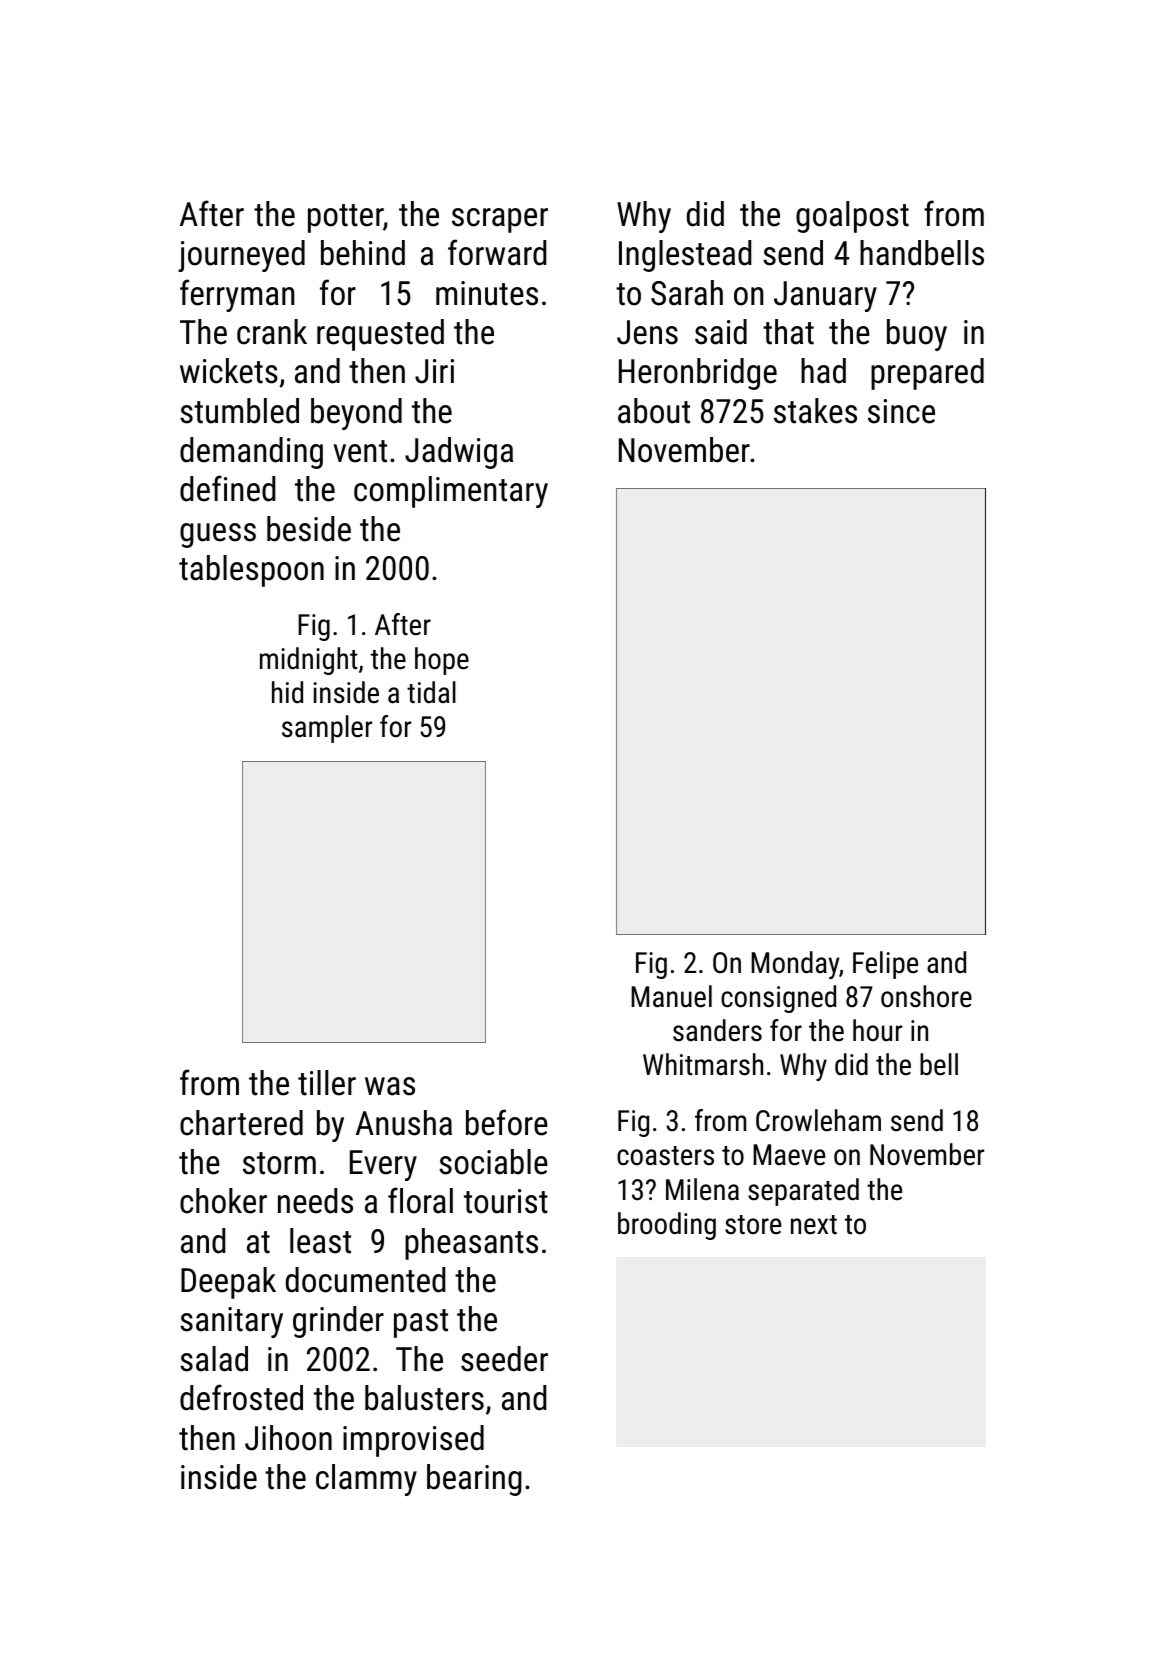 The image size is (1165, 1654). Describe the element at coordinates (442, 661) in the screenshot. I see `hope` at that location.
